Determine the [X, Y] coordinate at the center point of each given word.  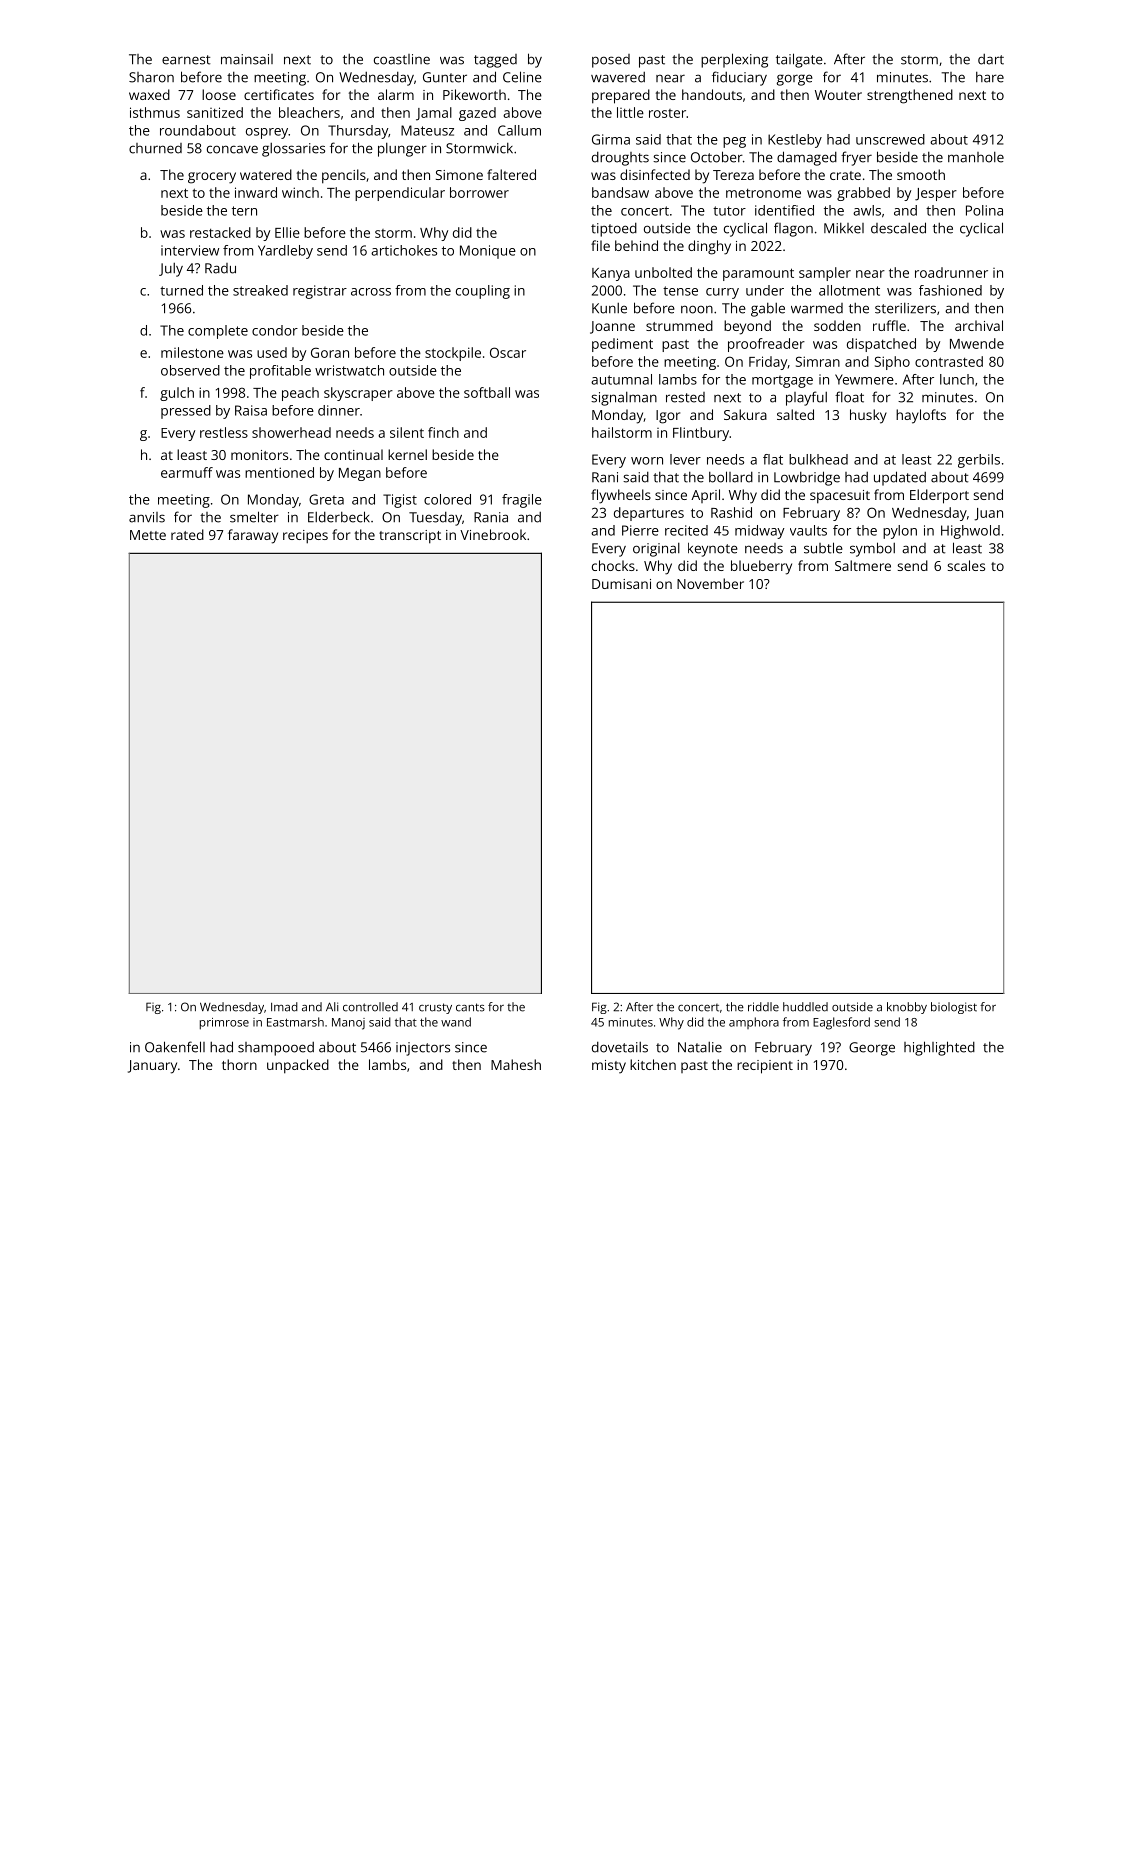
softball [487, 392]
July [171, 270]
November [710, 583]
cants [470, 1007]
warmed [817, 308]
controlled [370, 1007]
